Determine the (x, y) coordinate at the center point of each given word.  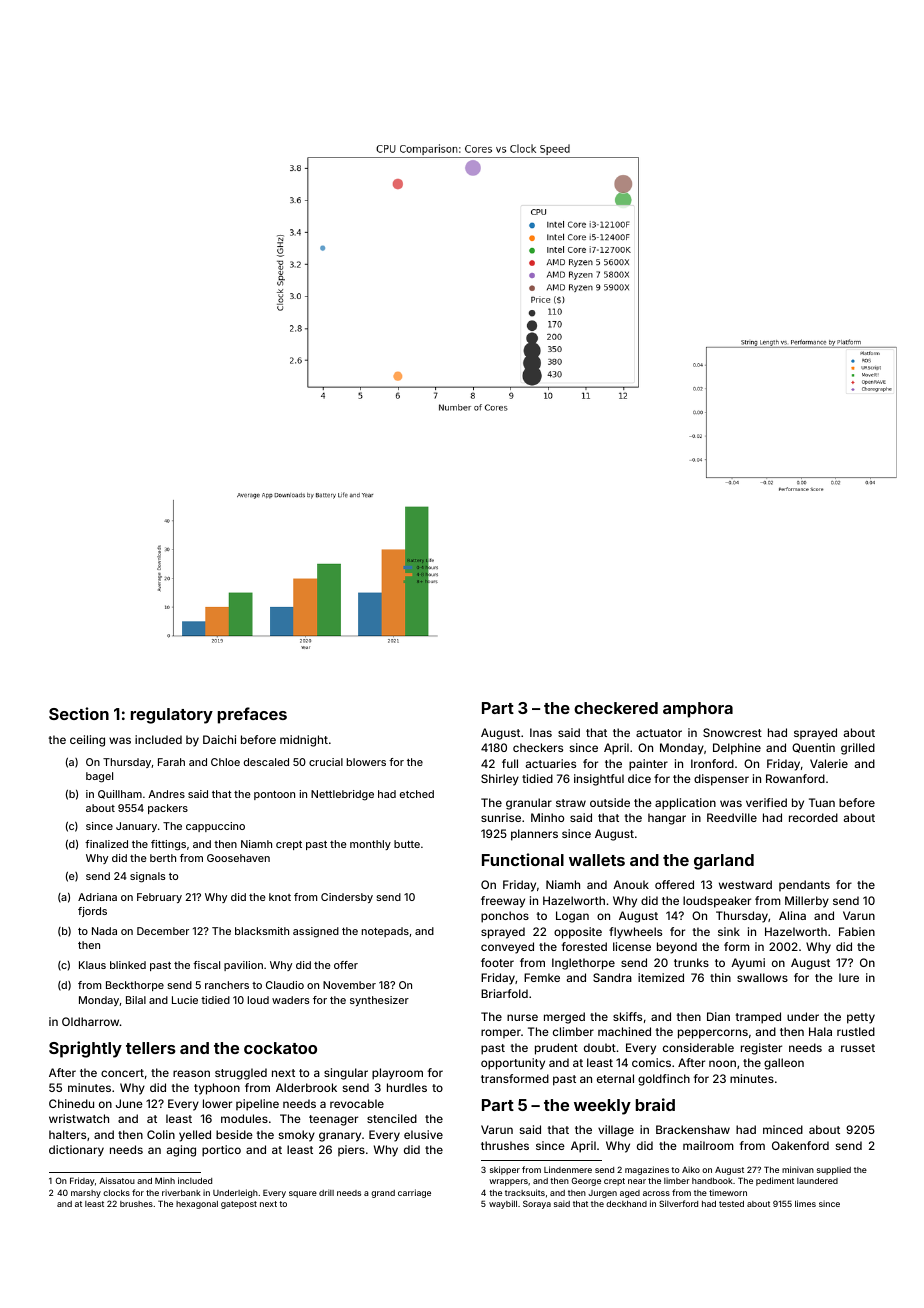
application (685, 804)
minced (783, 1129)
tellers (151, 1048)
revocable (357, 1103)
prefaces (252, 715)
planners (534, 835)
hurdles (407, 1087)
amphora (698, 710)
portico (221, 1151)
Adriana (97, 897)
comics (651, 1062)
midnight (304, 741)
